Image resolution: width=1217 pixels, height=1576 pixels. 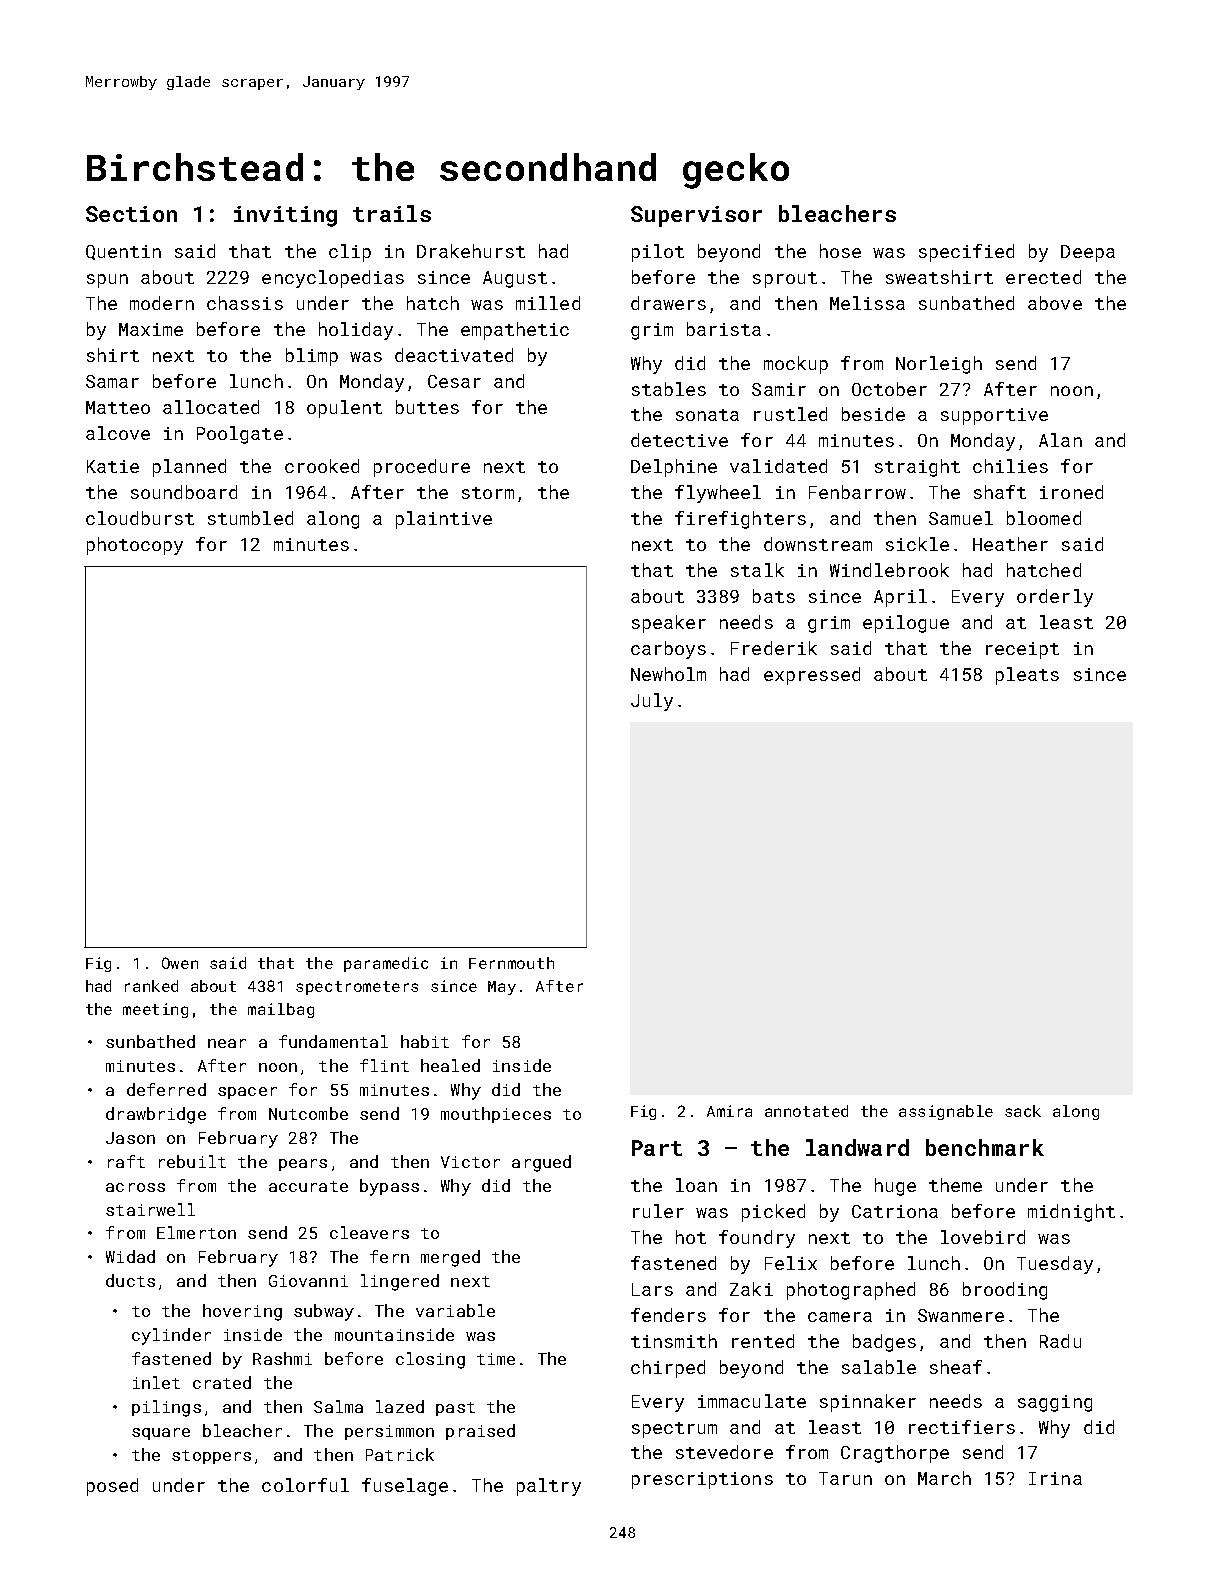 What do you see at coordinates (502, 988) in the document?
I see `May` at bounding box center [502, 988].
